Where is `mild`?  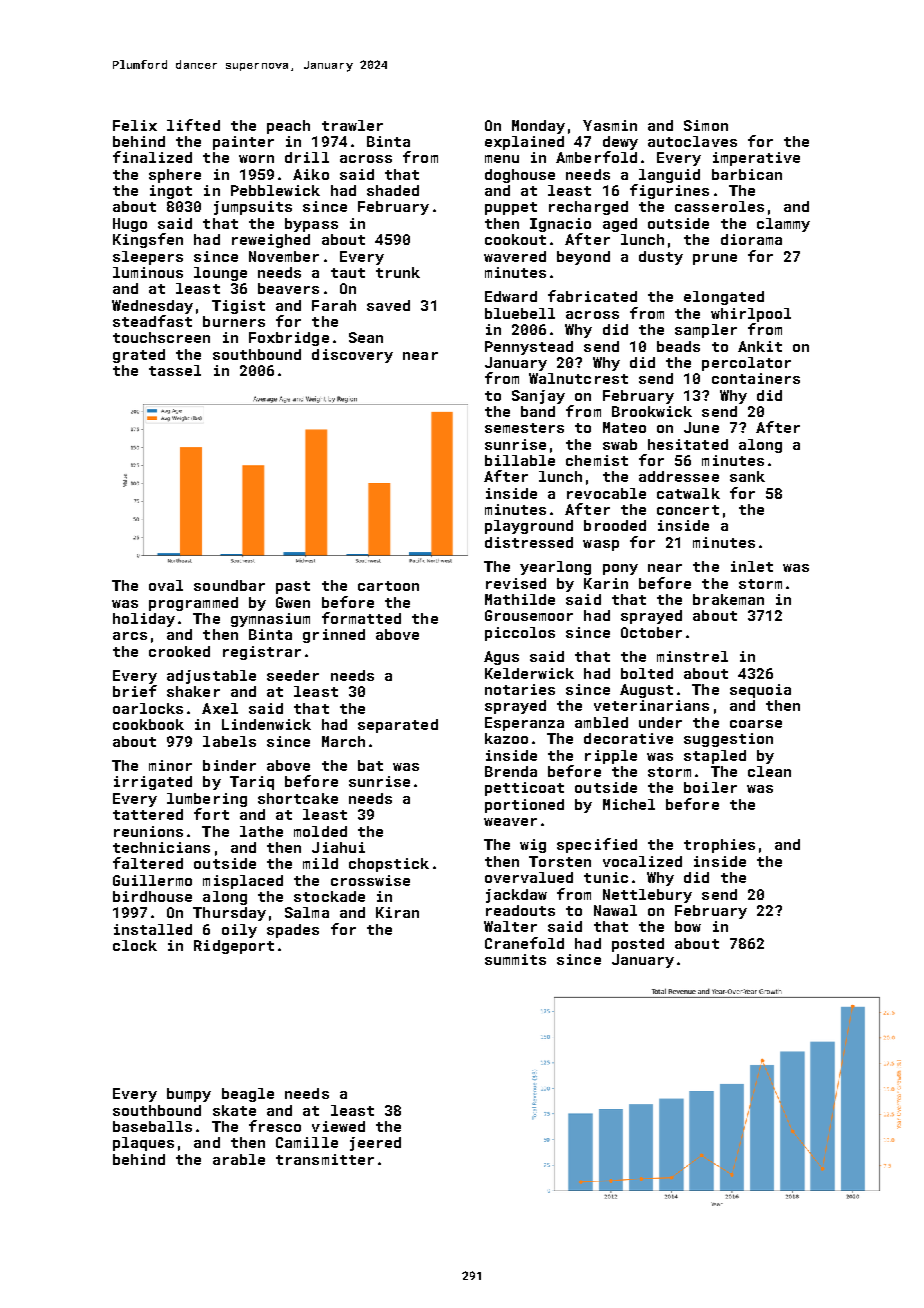
mild is located at coordinates (320, 863).
